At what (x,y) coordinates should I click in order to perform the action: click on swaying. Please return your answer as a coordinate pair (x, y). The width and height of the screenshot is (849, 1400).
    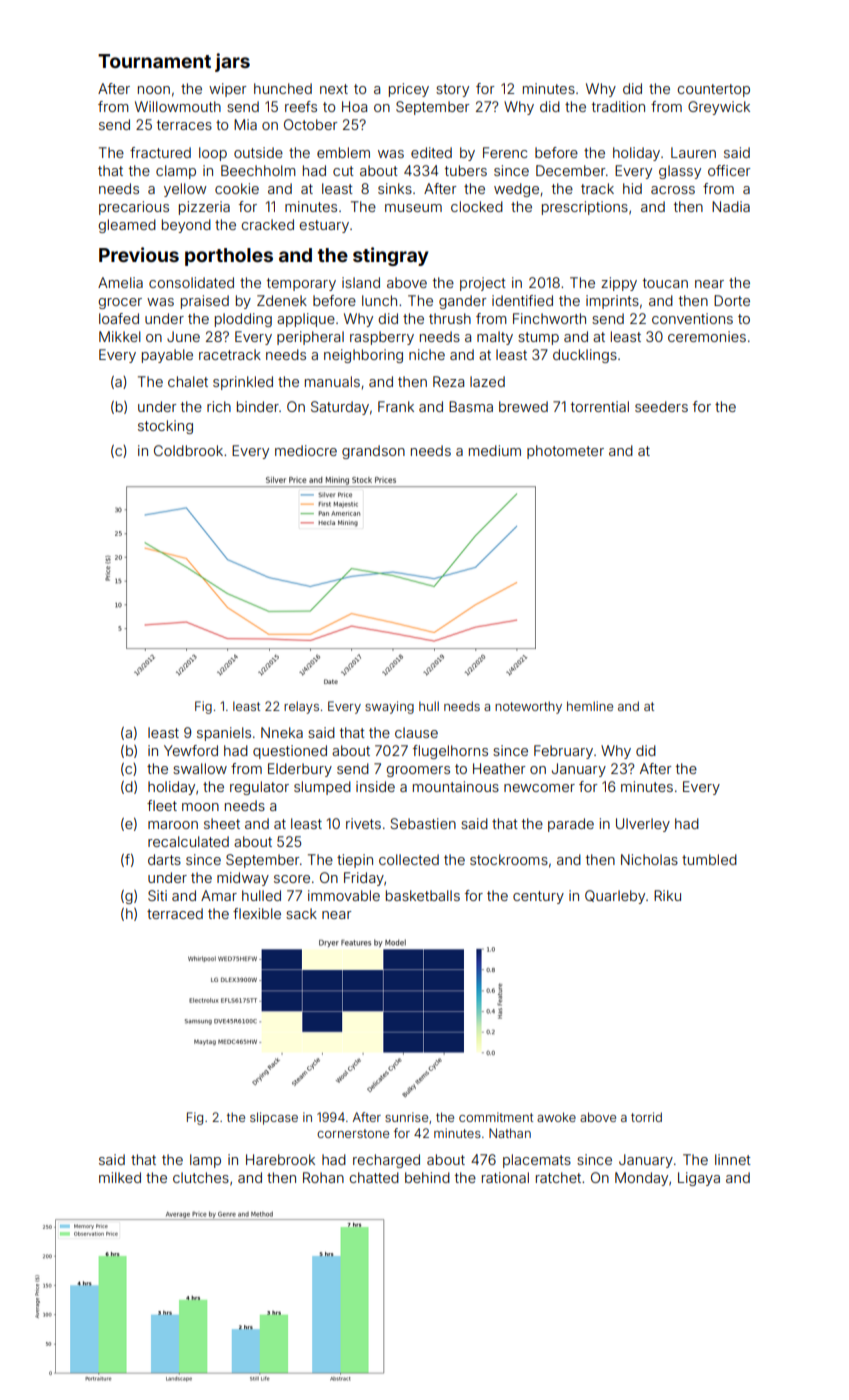
    Looking at the image, I should click on (389, 707).
